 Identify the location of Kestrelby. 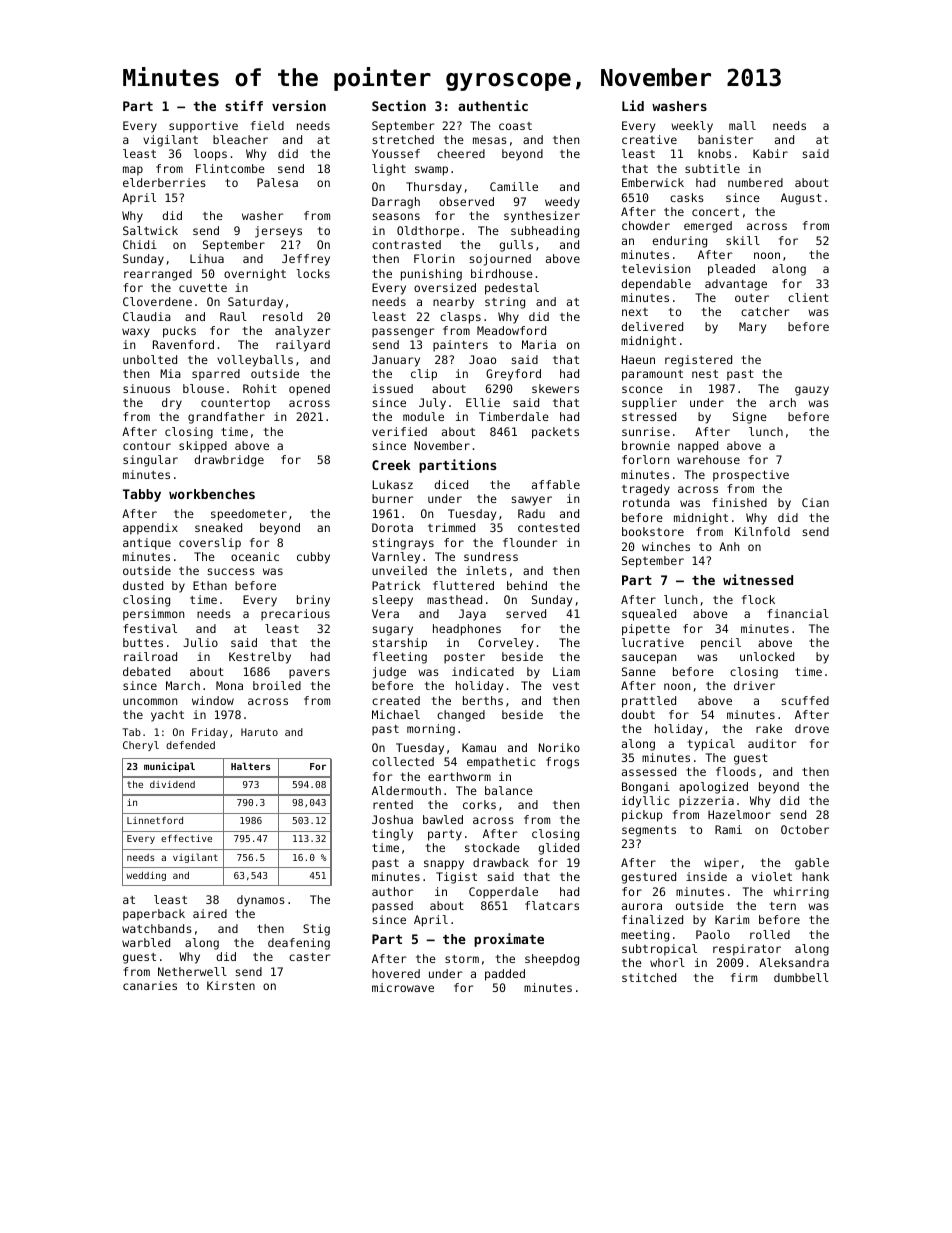
(260, 658).
